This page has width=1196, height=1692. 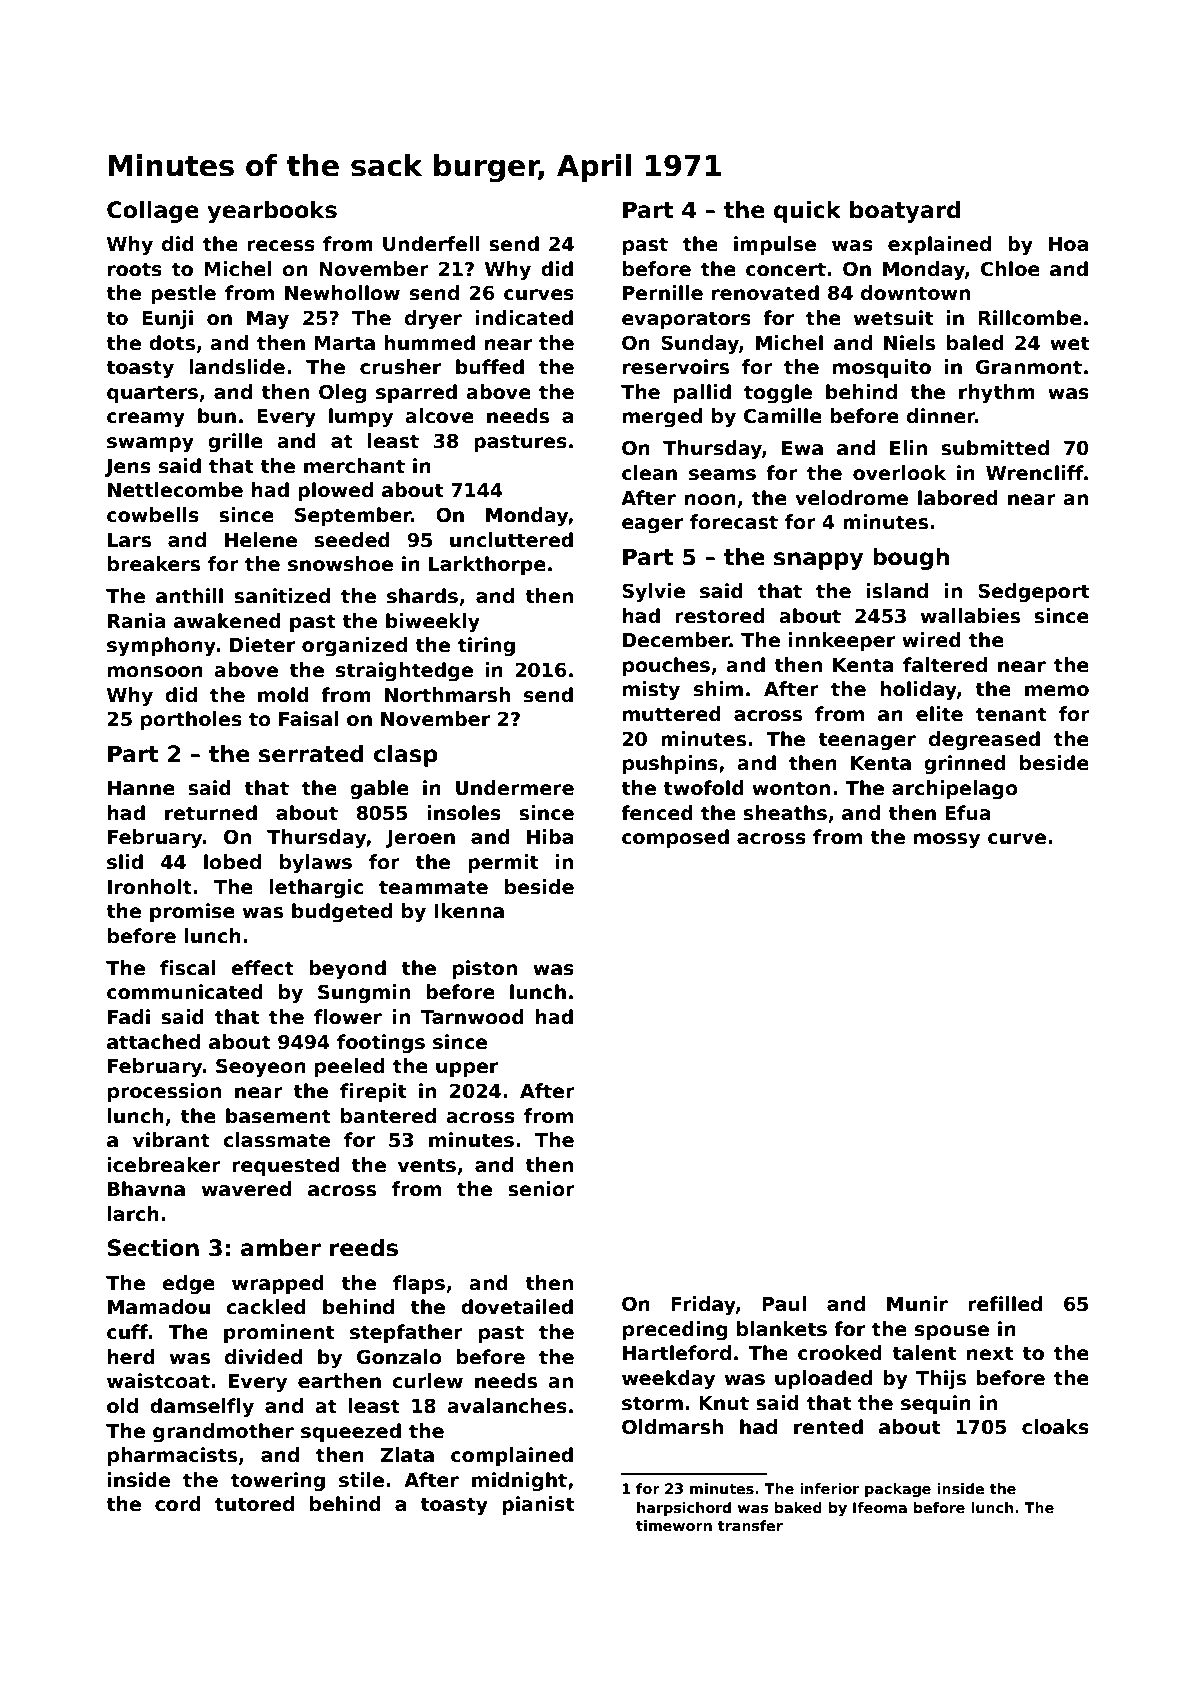 I want to click on returned, so click(x=211, y=813).
